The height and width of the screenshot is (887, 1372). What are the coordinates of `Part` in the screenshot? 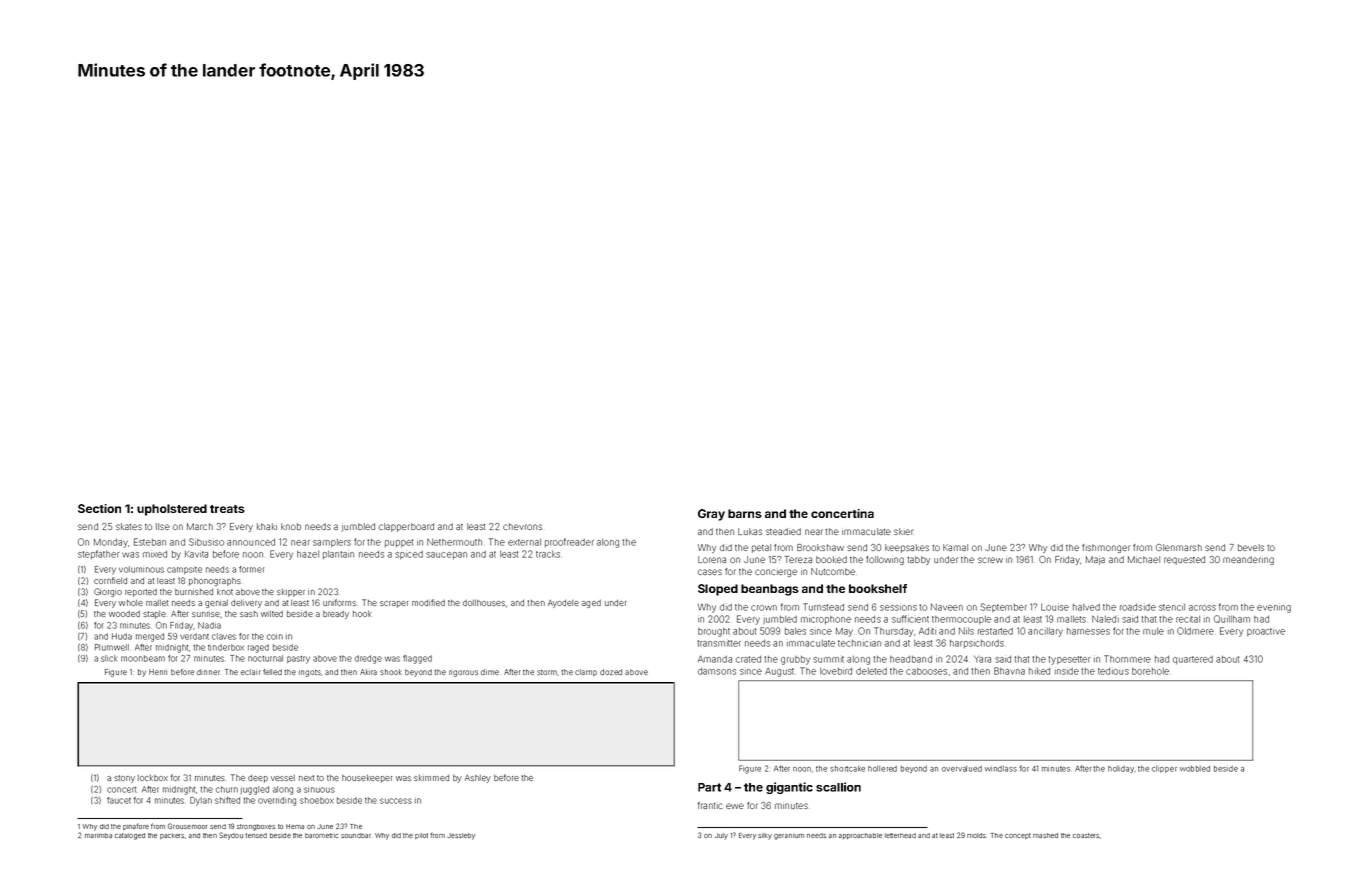 It's located at (709, 787).
